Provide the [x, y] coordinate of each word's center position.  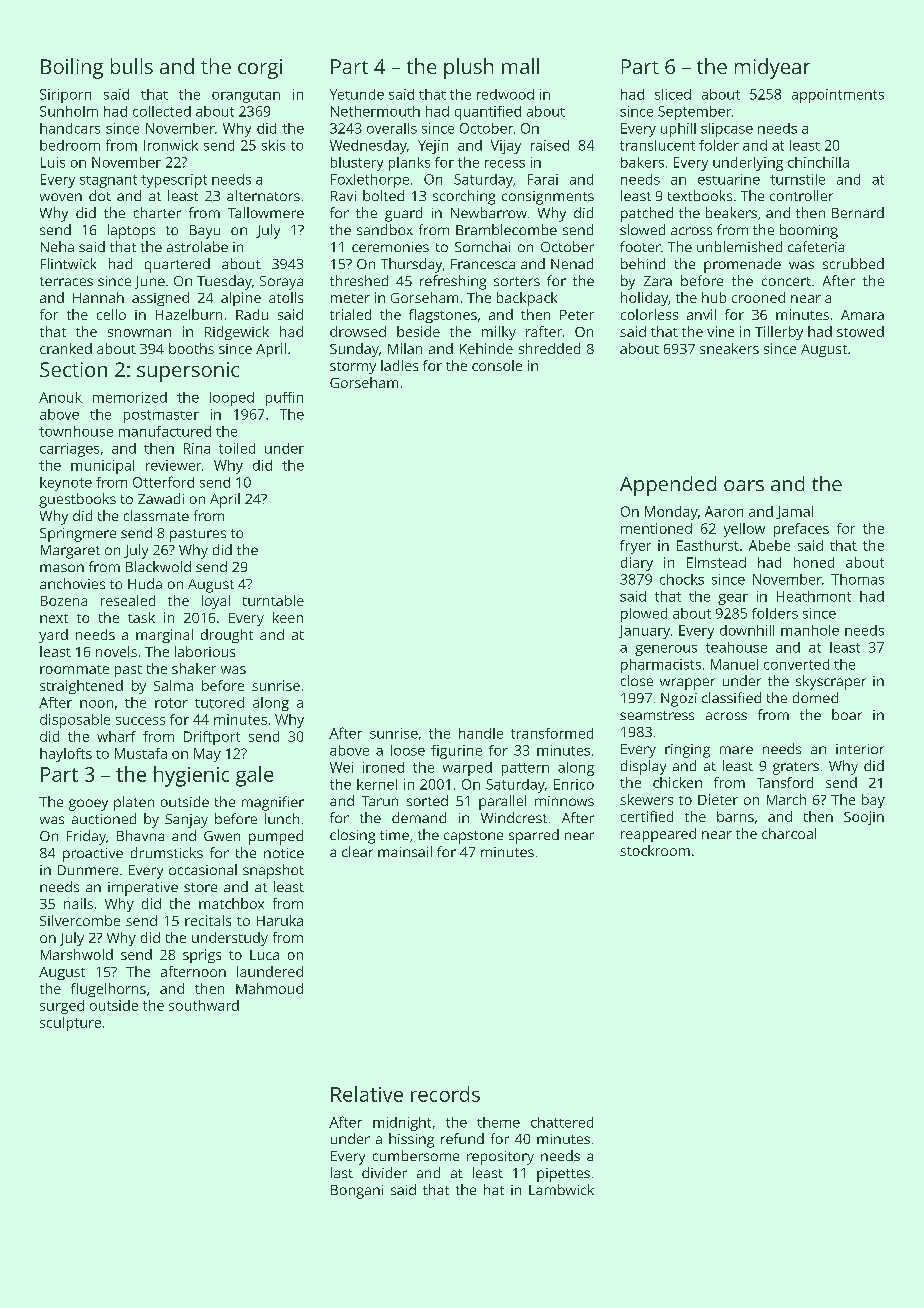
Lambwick [561, 1189]
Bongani [357, 1192]
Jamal [794, 512]
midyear [772, 68]
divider [384, 1172]
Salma [173, 685]
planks [409, 164]
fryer [635, 547]
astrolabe [197, 246]
